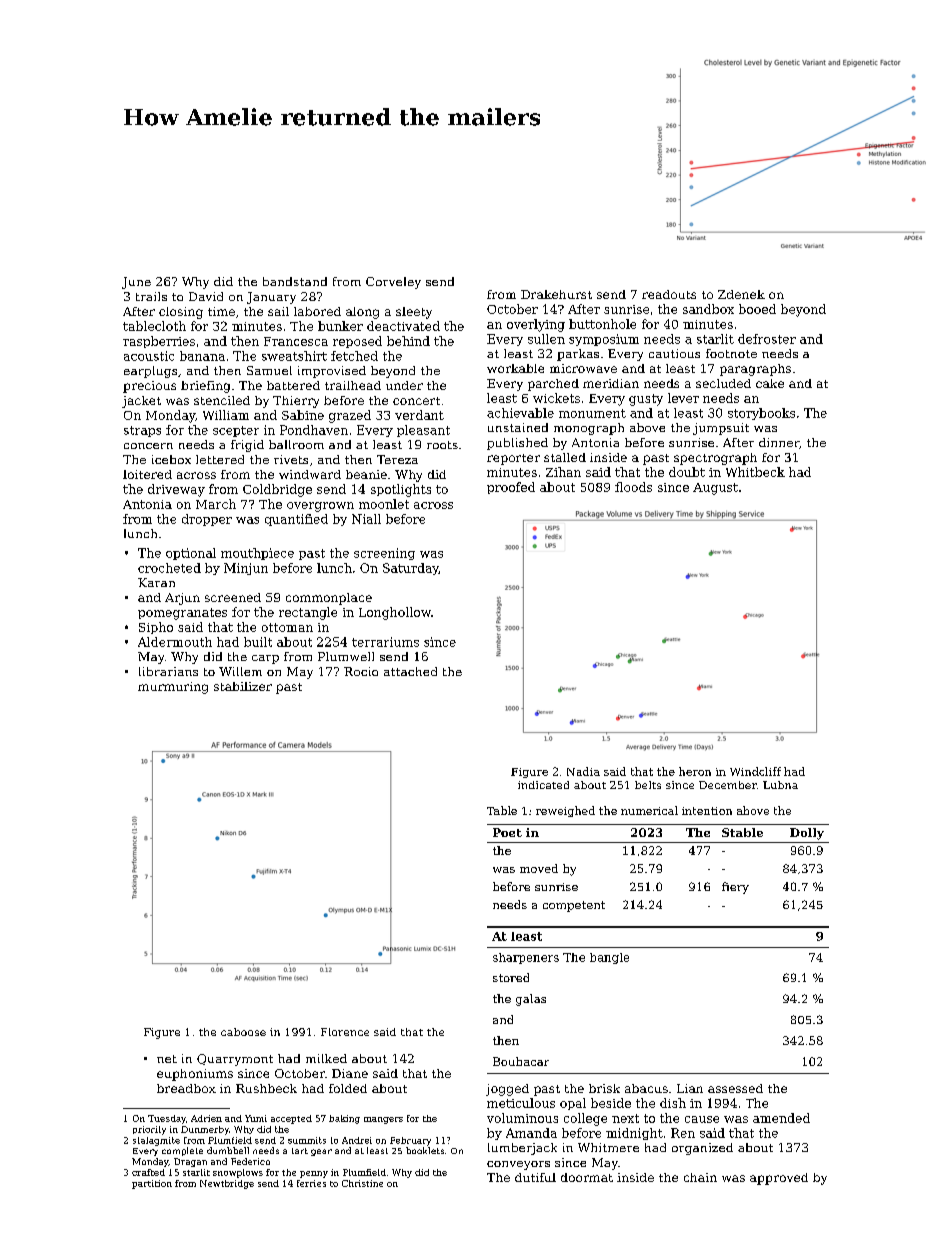 The image size is (952, 1233). What do you see at coordinates (410, 671) in the document?
I see `attached` at bounding box center [410, 671].
